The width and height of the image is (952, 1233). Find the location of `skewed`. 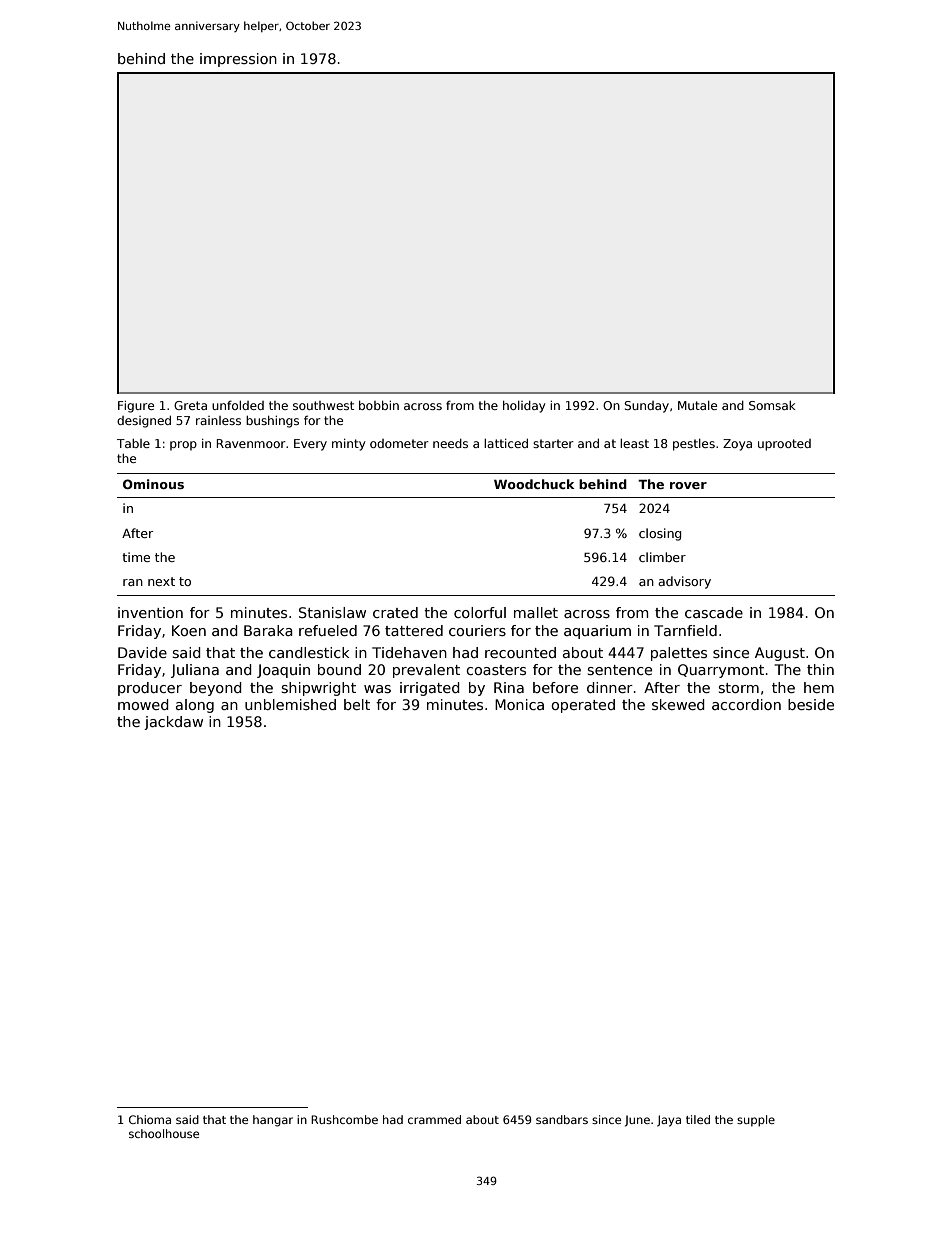

skewed is located at coordinates (678, 704).
